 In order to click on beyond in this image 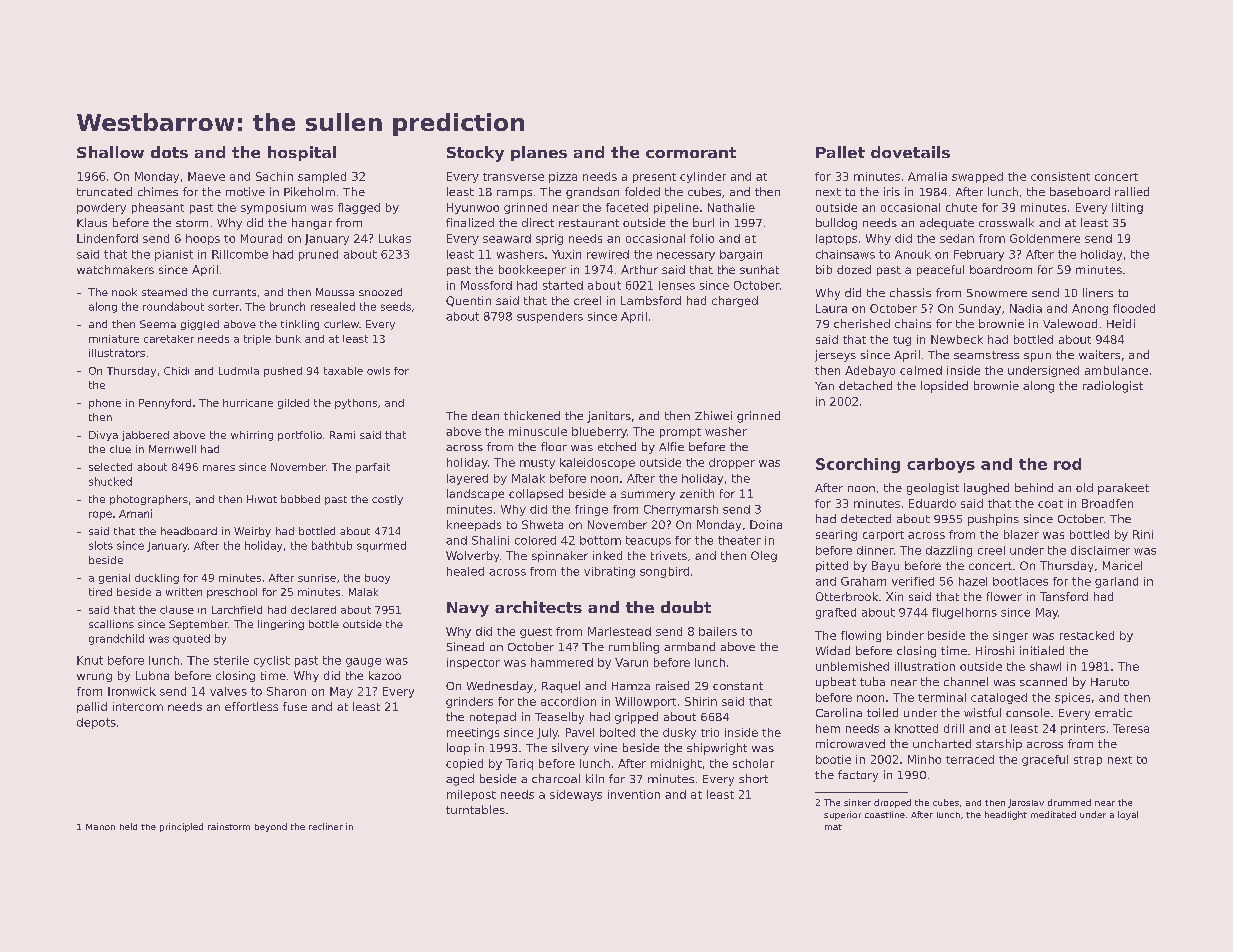, I will do `click(271, 827)`.
